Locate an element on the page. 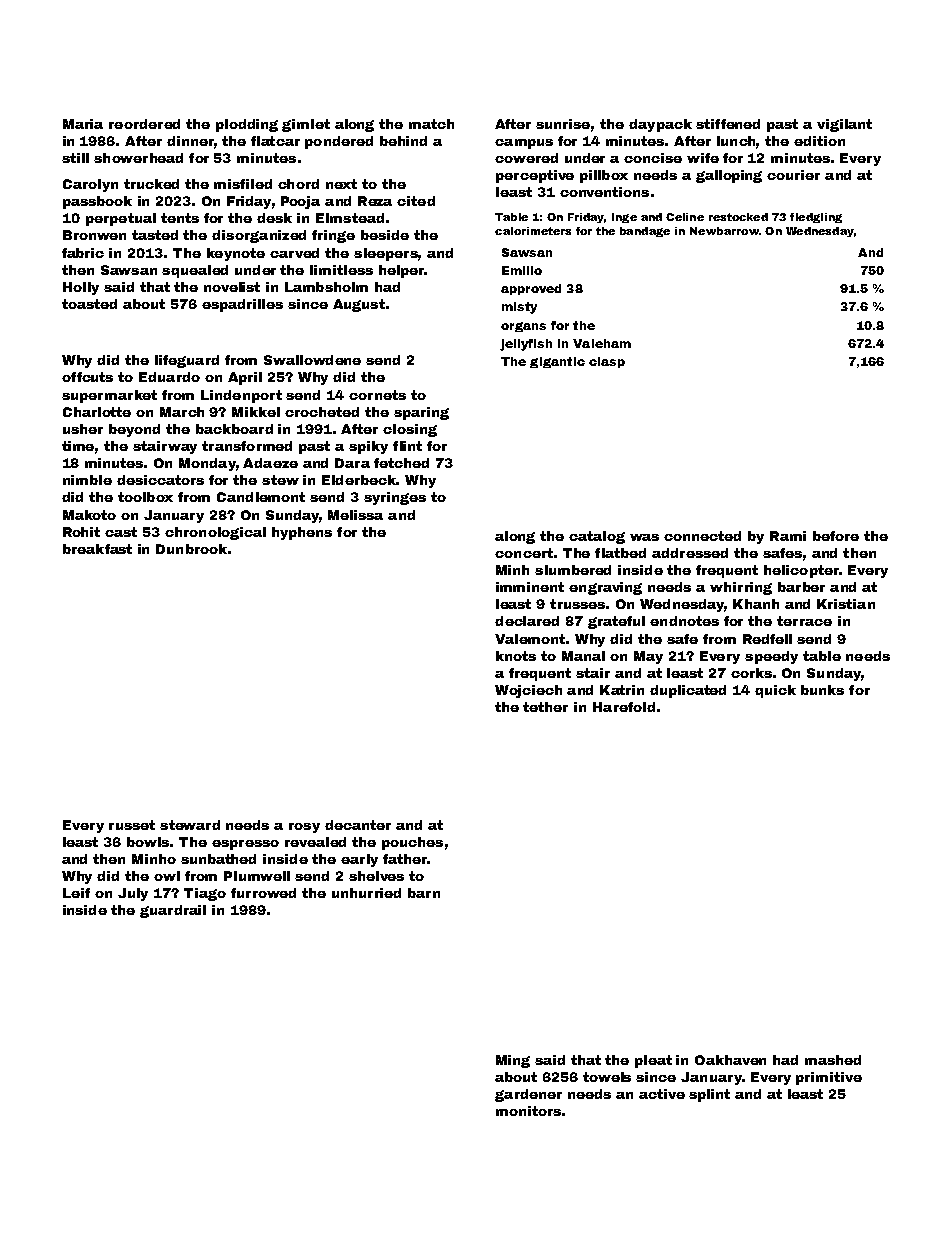  guardrail is located at coordinates (173, 911).
